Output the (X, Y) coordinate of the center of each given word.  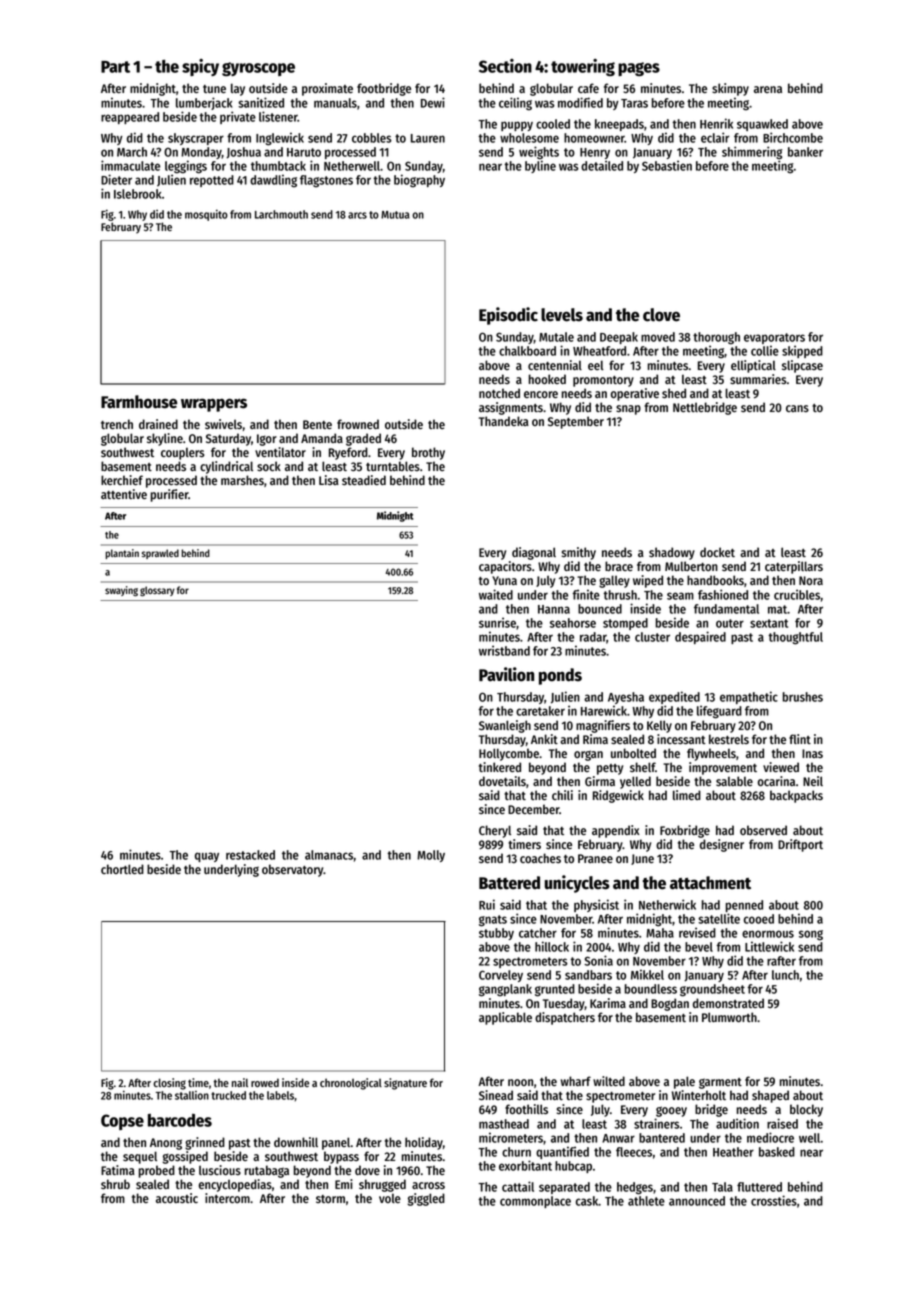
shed (674, 393)
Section (505, 66)
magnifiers (603, 726)
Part (115, 67)
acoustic (177, 1198)
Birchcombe (793, 137)
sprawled (160, 554)
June (642, 859)
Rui (487, 904)
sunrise (497, 622)
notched (499, 393)
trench (117, 424)
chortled (122, 869)
